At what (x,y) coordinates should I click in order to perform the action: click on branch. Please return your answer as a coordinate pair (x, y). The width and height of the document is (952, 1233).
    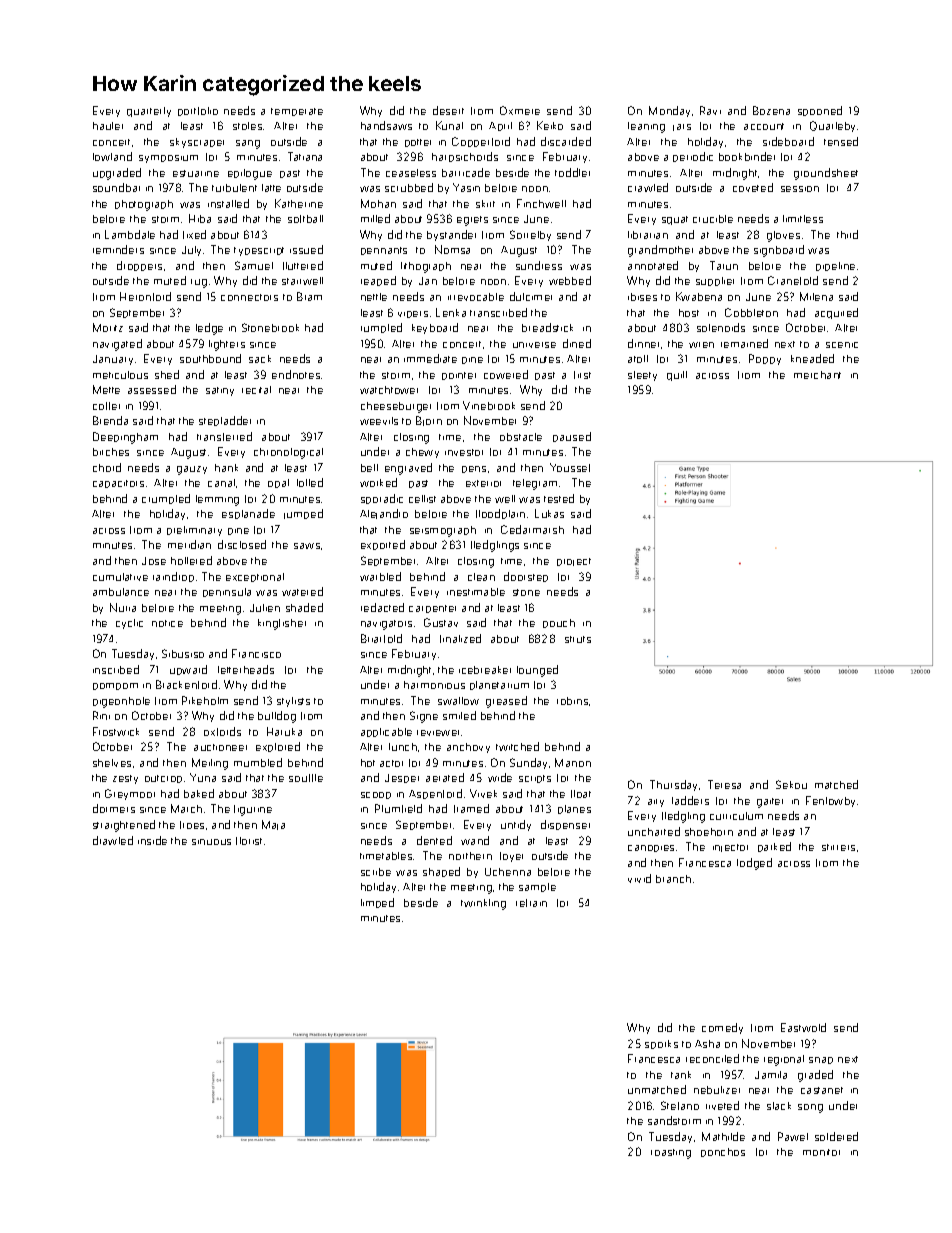
    Looking at the image, I should click on (673, 879).
